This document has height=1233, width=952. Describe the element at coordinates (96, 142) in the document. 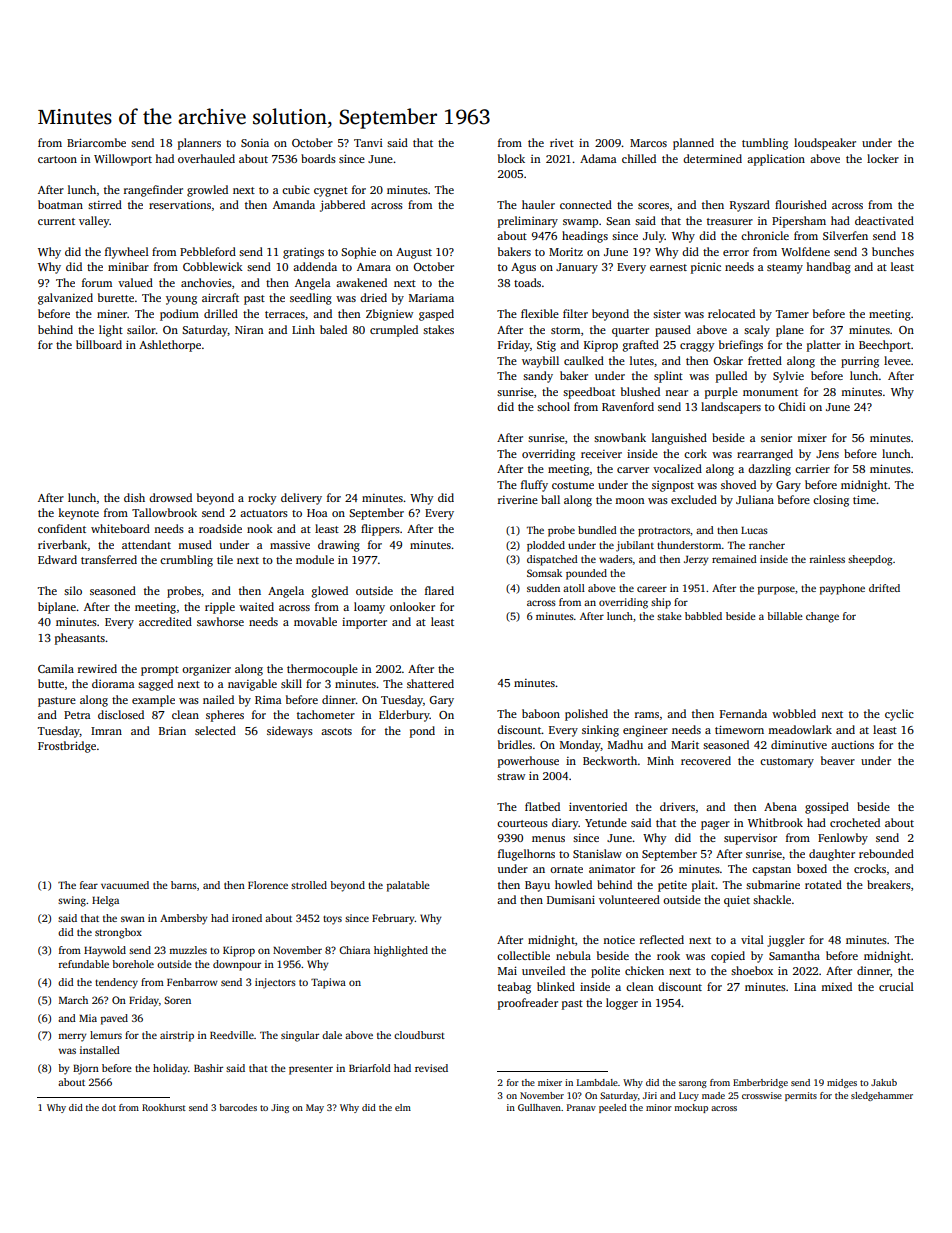

I see `Briarcombe` at that location.
